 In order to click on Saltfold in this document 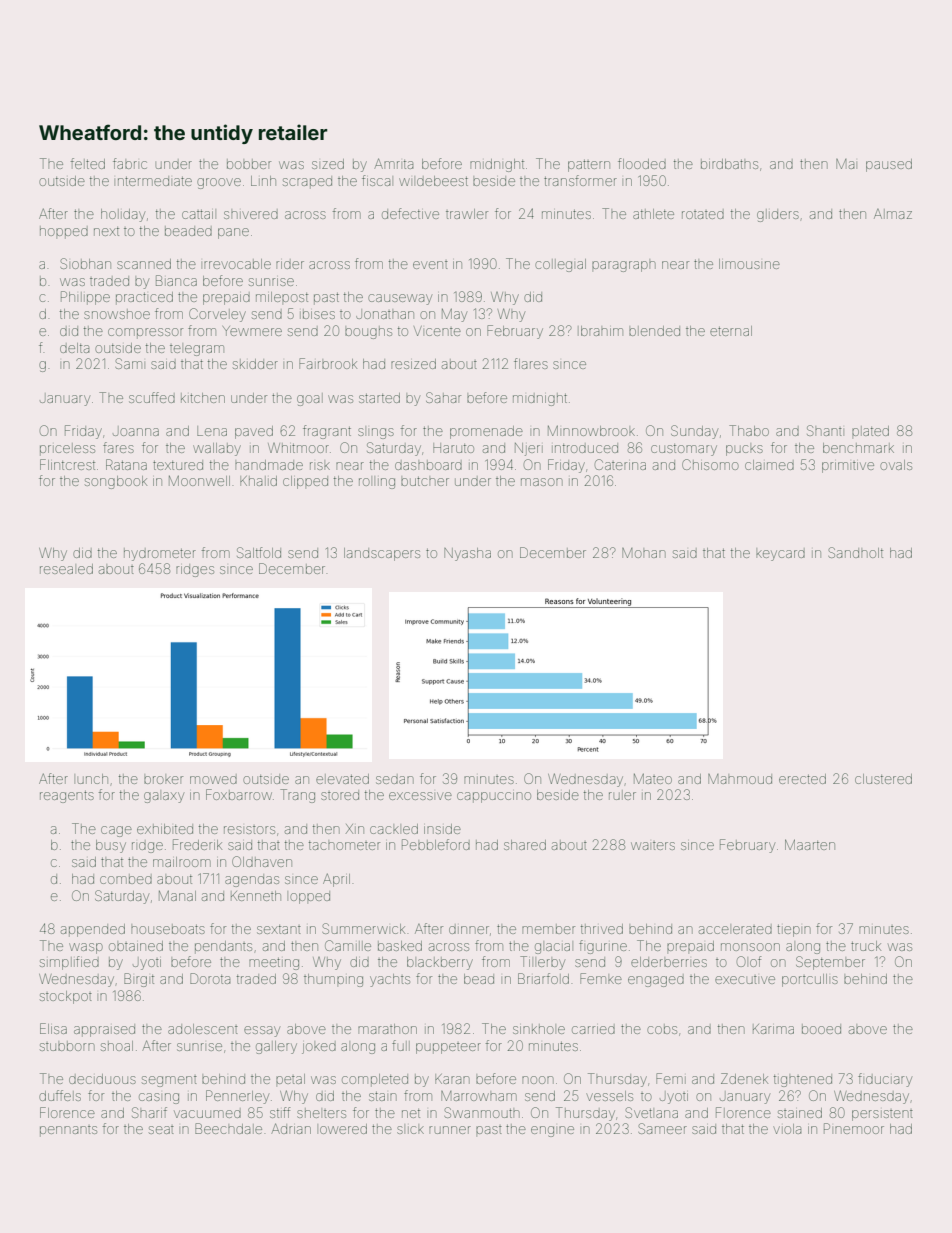, I will do `click(259, 552)`.
